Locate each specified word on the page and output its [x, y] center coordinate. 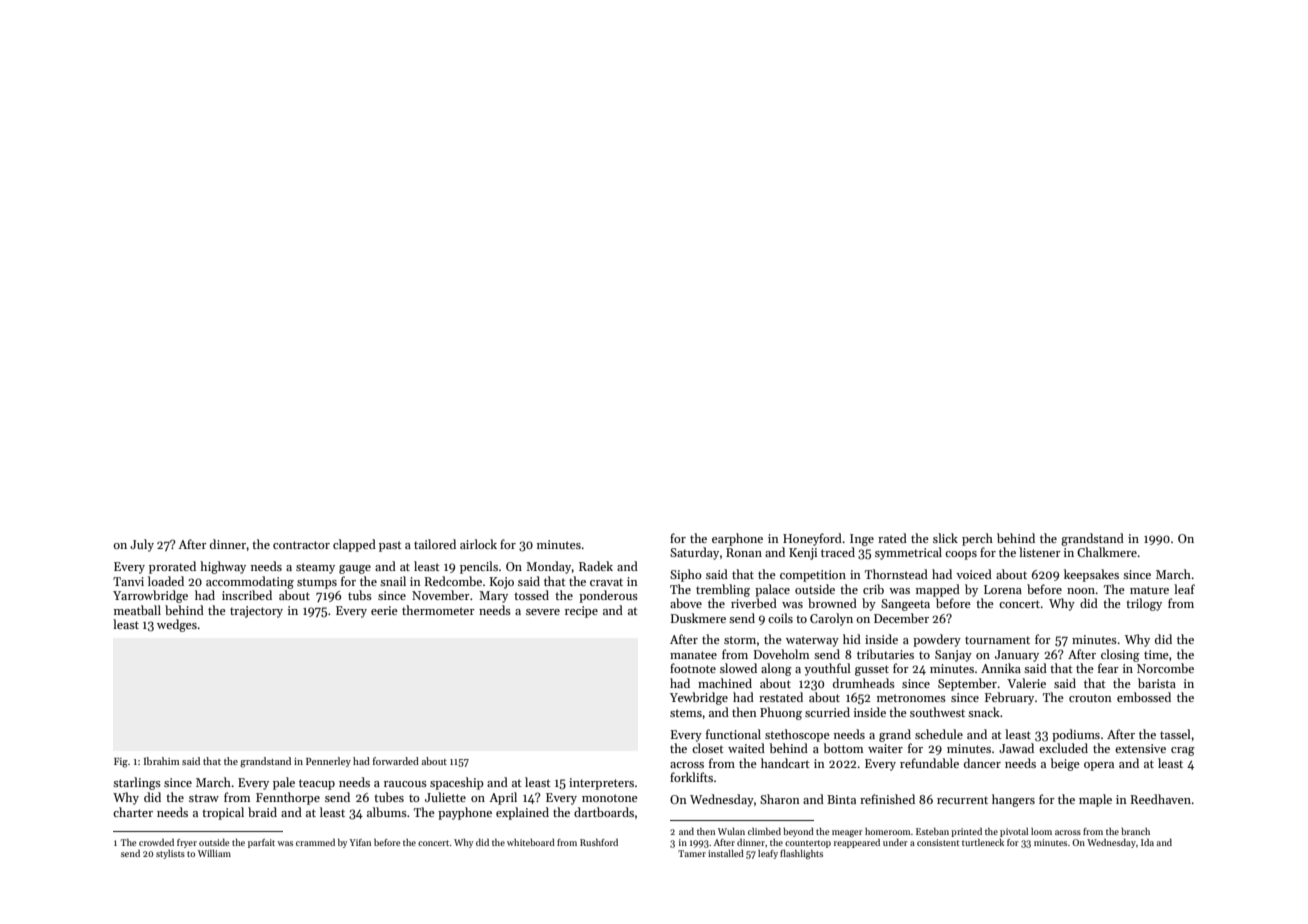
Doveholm [782, 654]
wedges [177, 625]
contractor [301, 545]
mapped [938, 590]
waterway [812, 641]
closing [1120, 655]
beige [1065, 764]
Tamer [692, 853]
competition [813, 576]
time [1156, 654]
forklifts [691, 777]
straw [204, 798]
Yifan [360, 842]
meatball [137, 610]
